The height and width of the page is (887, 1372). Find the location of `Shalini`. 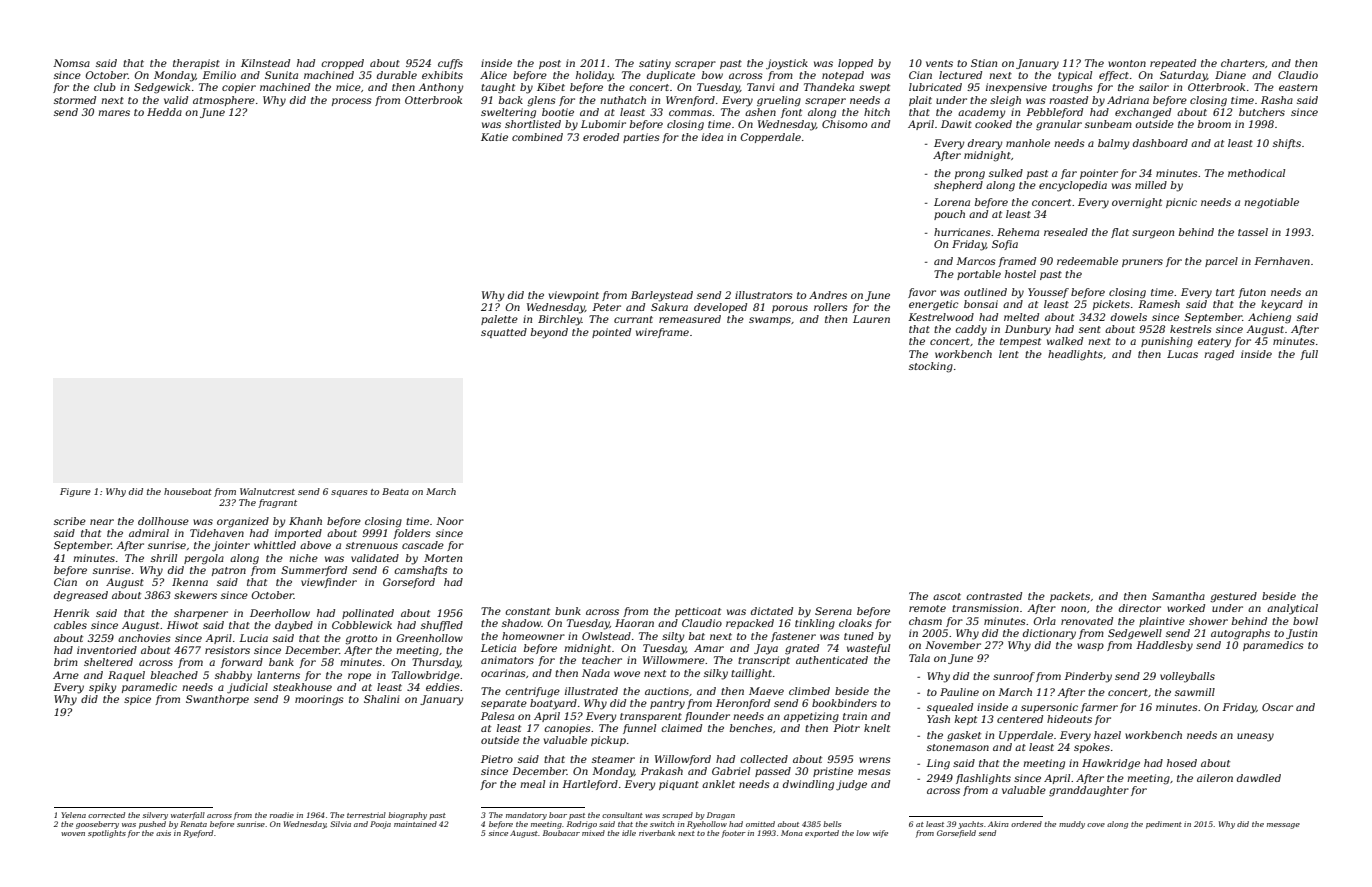

Shalini is located at coordinates (382, 699).
